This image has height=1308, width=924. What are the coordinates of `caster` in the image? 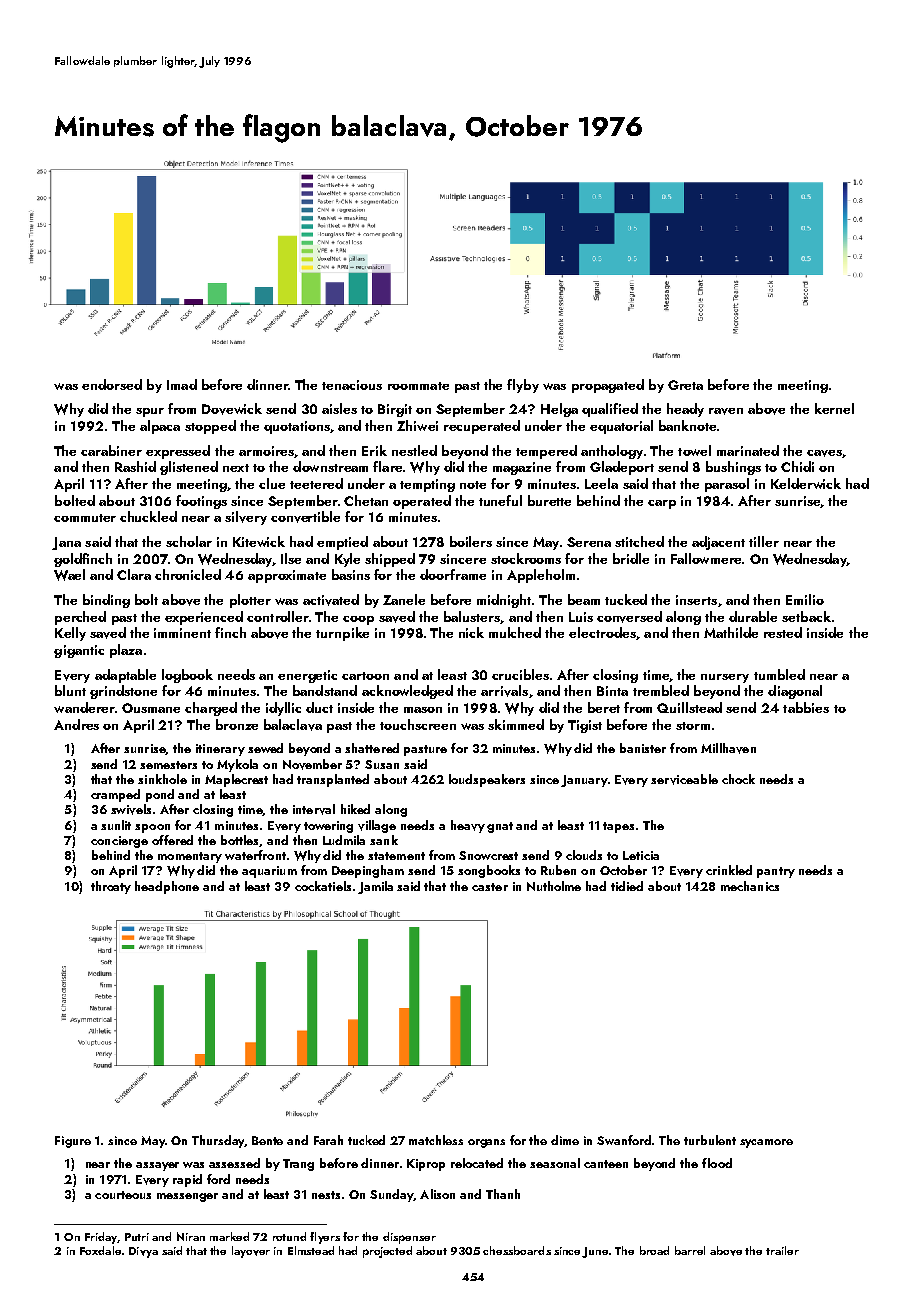 It's located at (490, 887).
